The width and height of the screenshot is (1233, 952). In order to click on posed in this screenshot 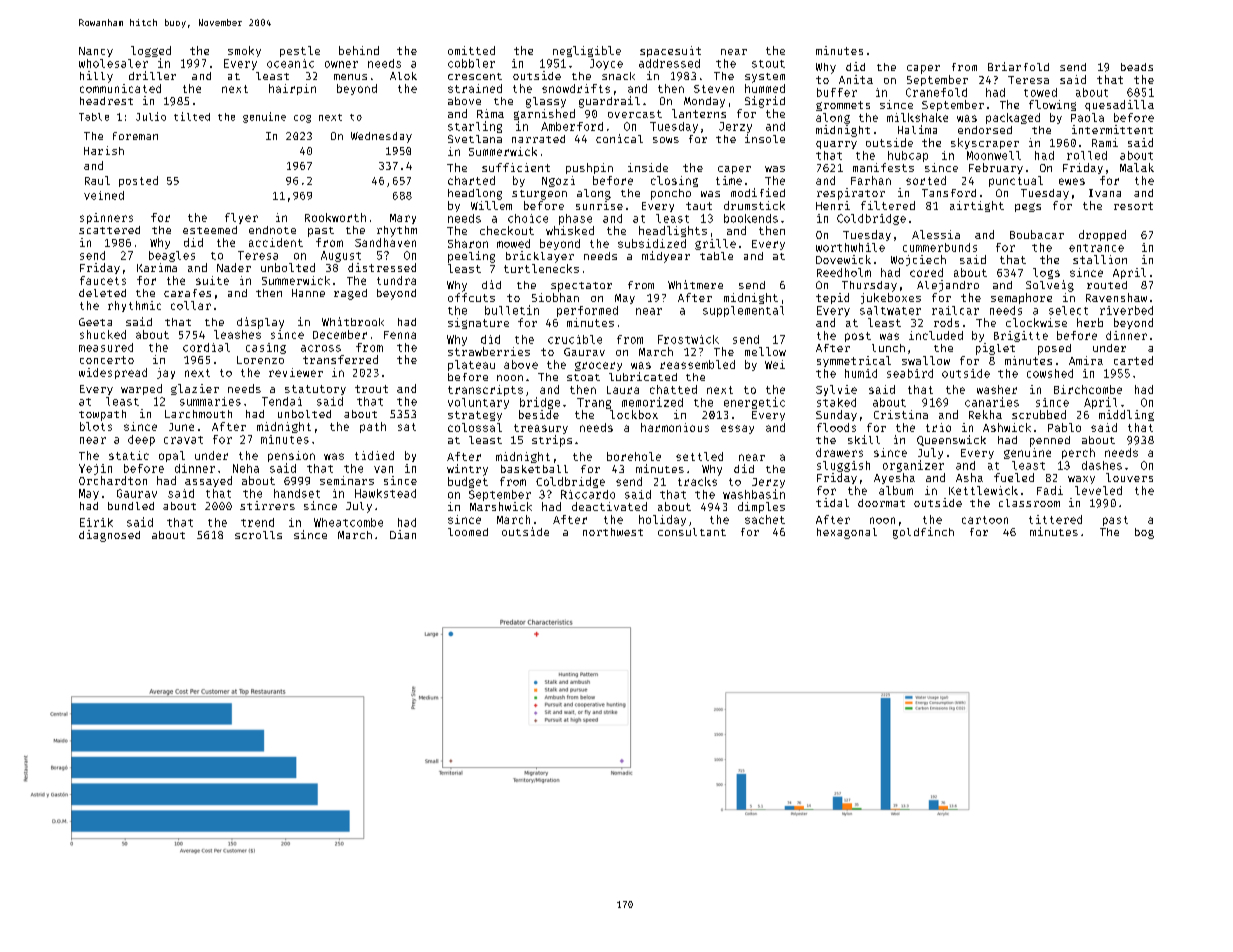, I will do `click(1054, 349)`.
